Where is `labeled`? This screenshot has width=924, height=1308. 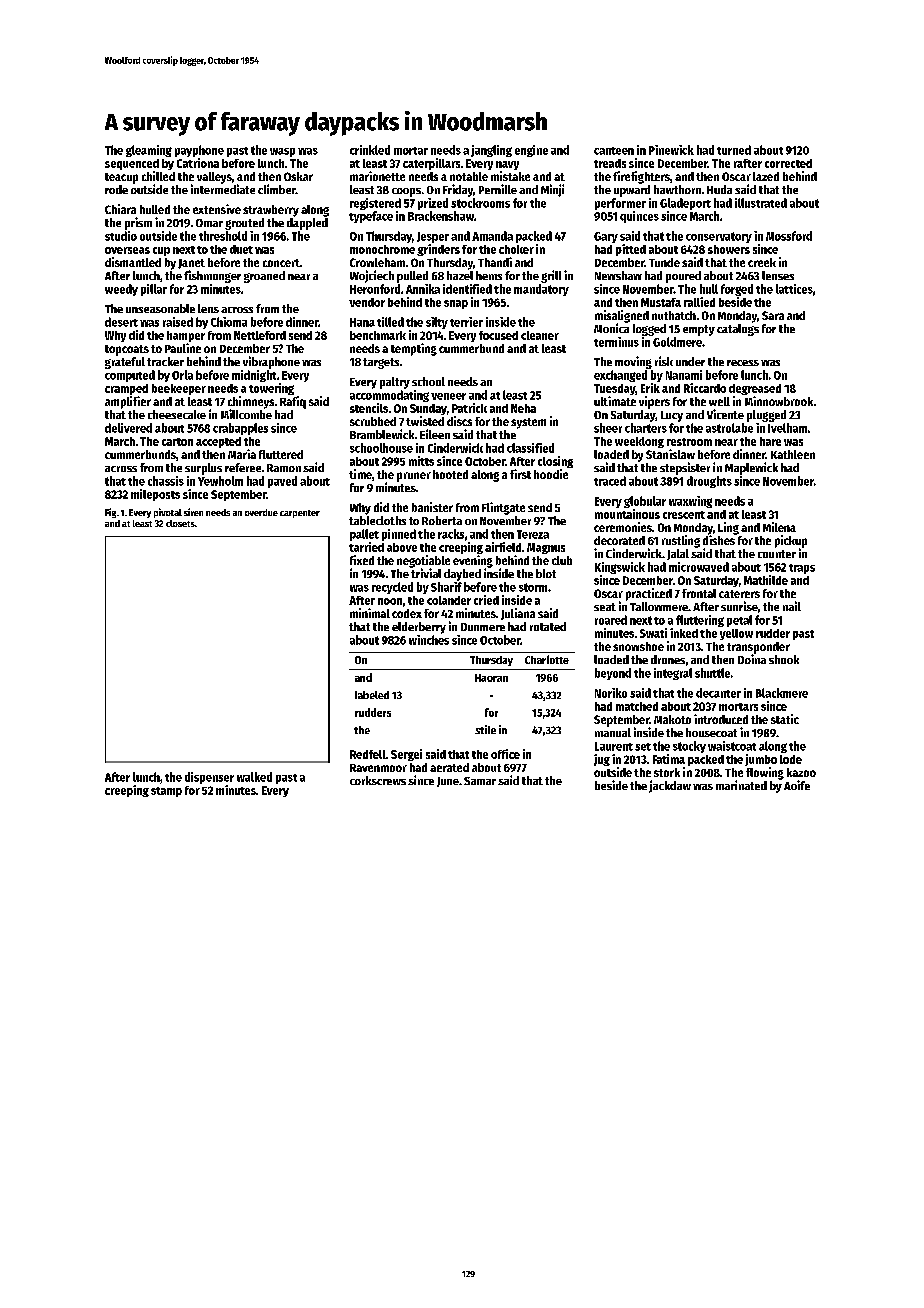
labeled is located at coordinates (372, 695).
